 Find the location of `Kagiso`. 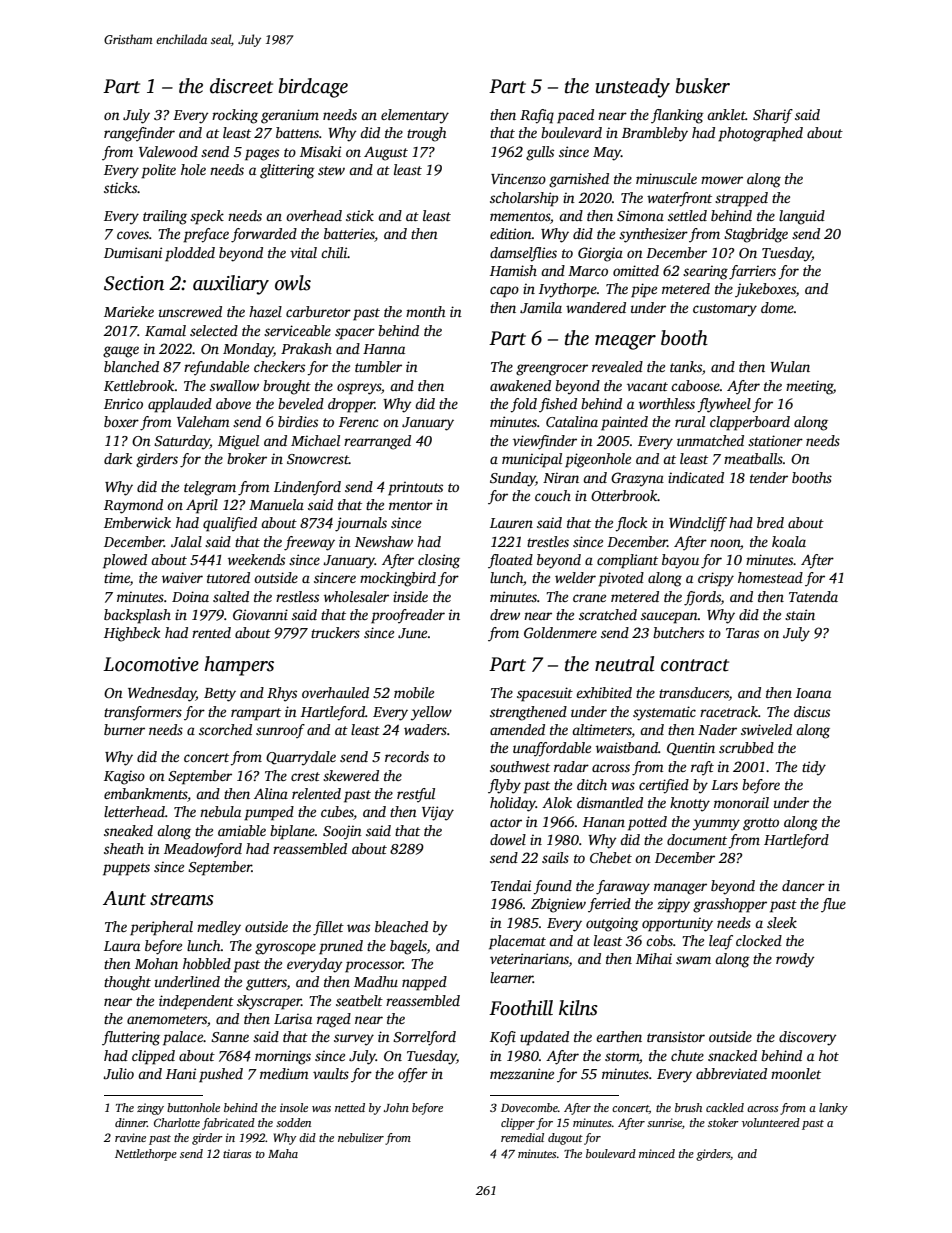

Kagiso is located at coordinates (124, 777).
